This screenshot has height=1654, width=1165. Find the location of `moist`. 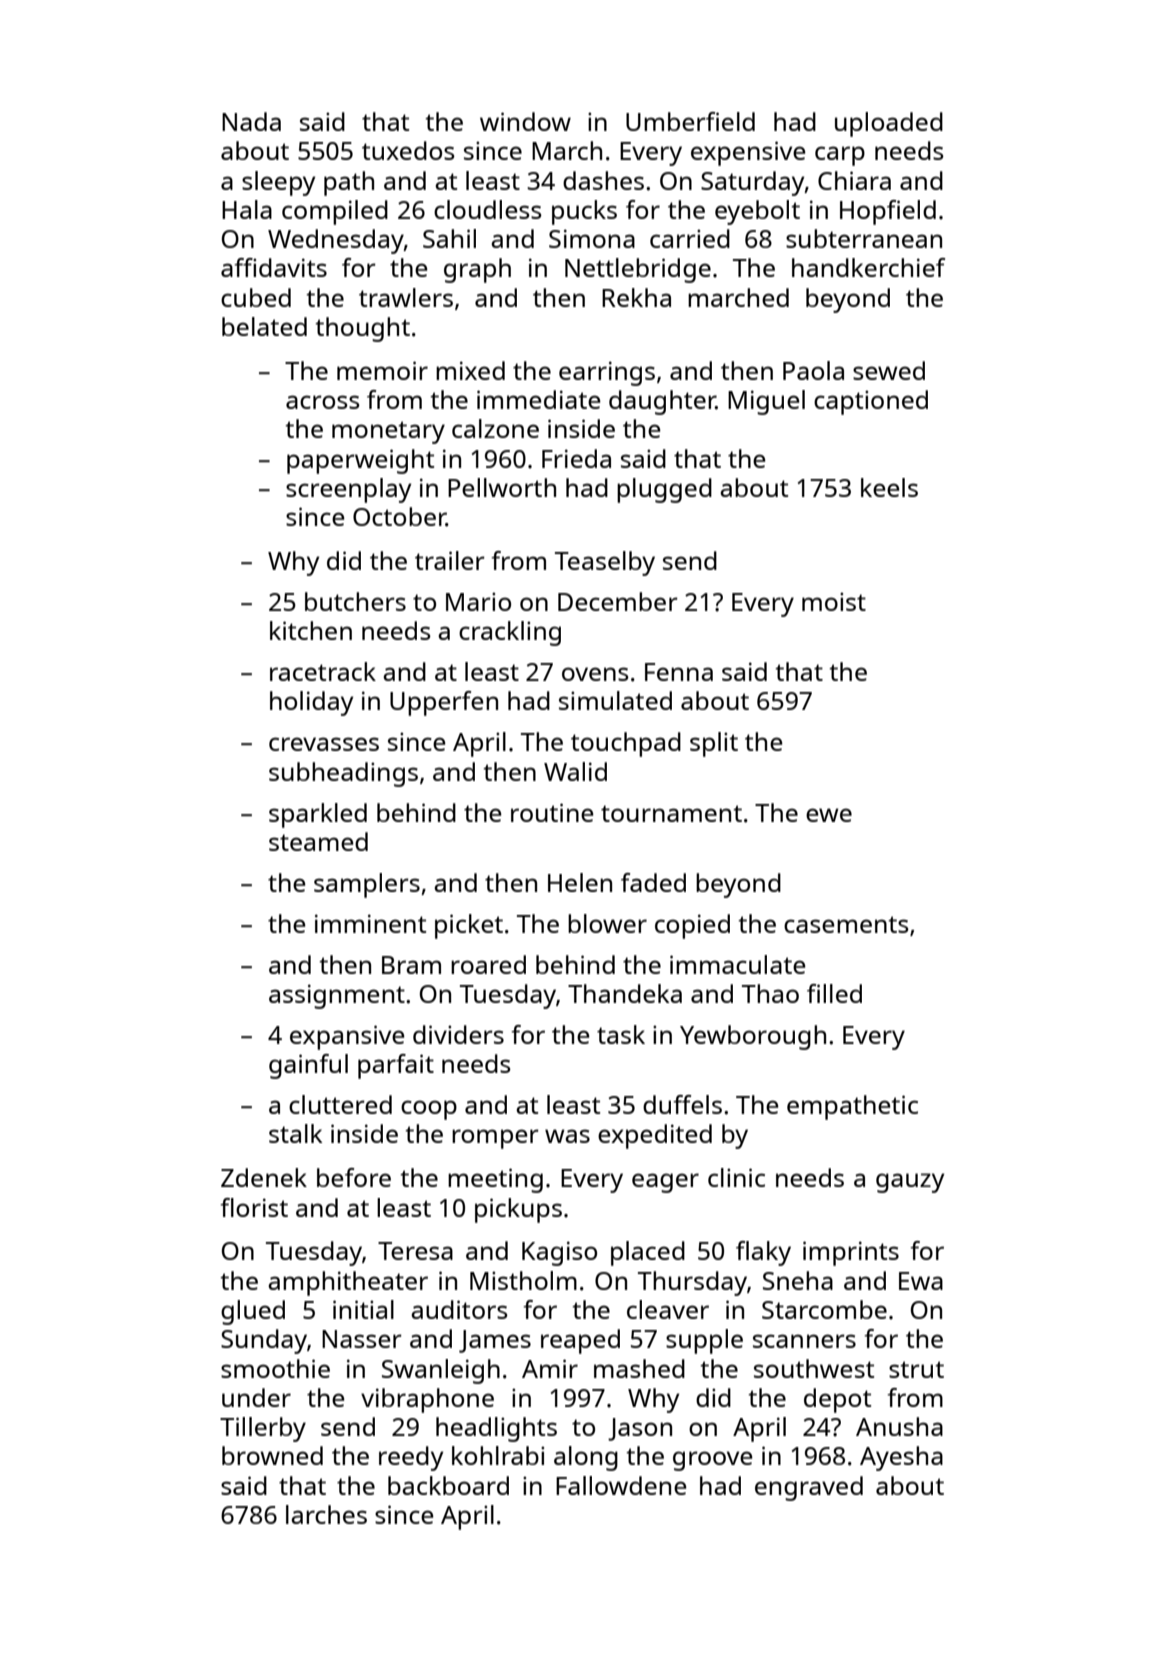

moist is located at coordinates (834, 601).
